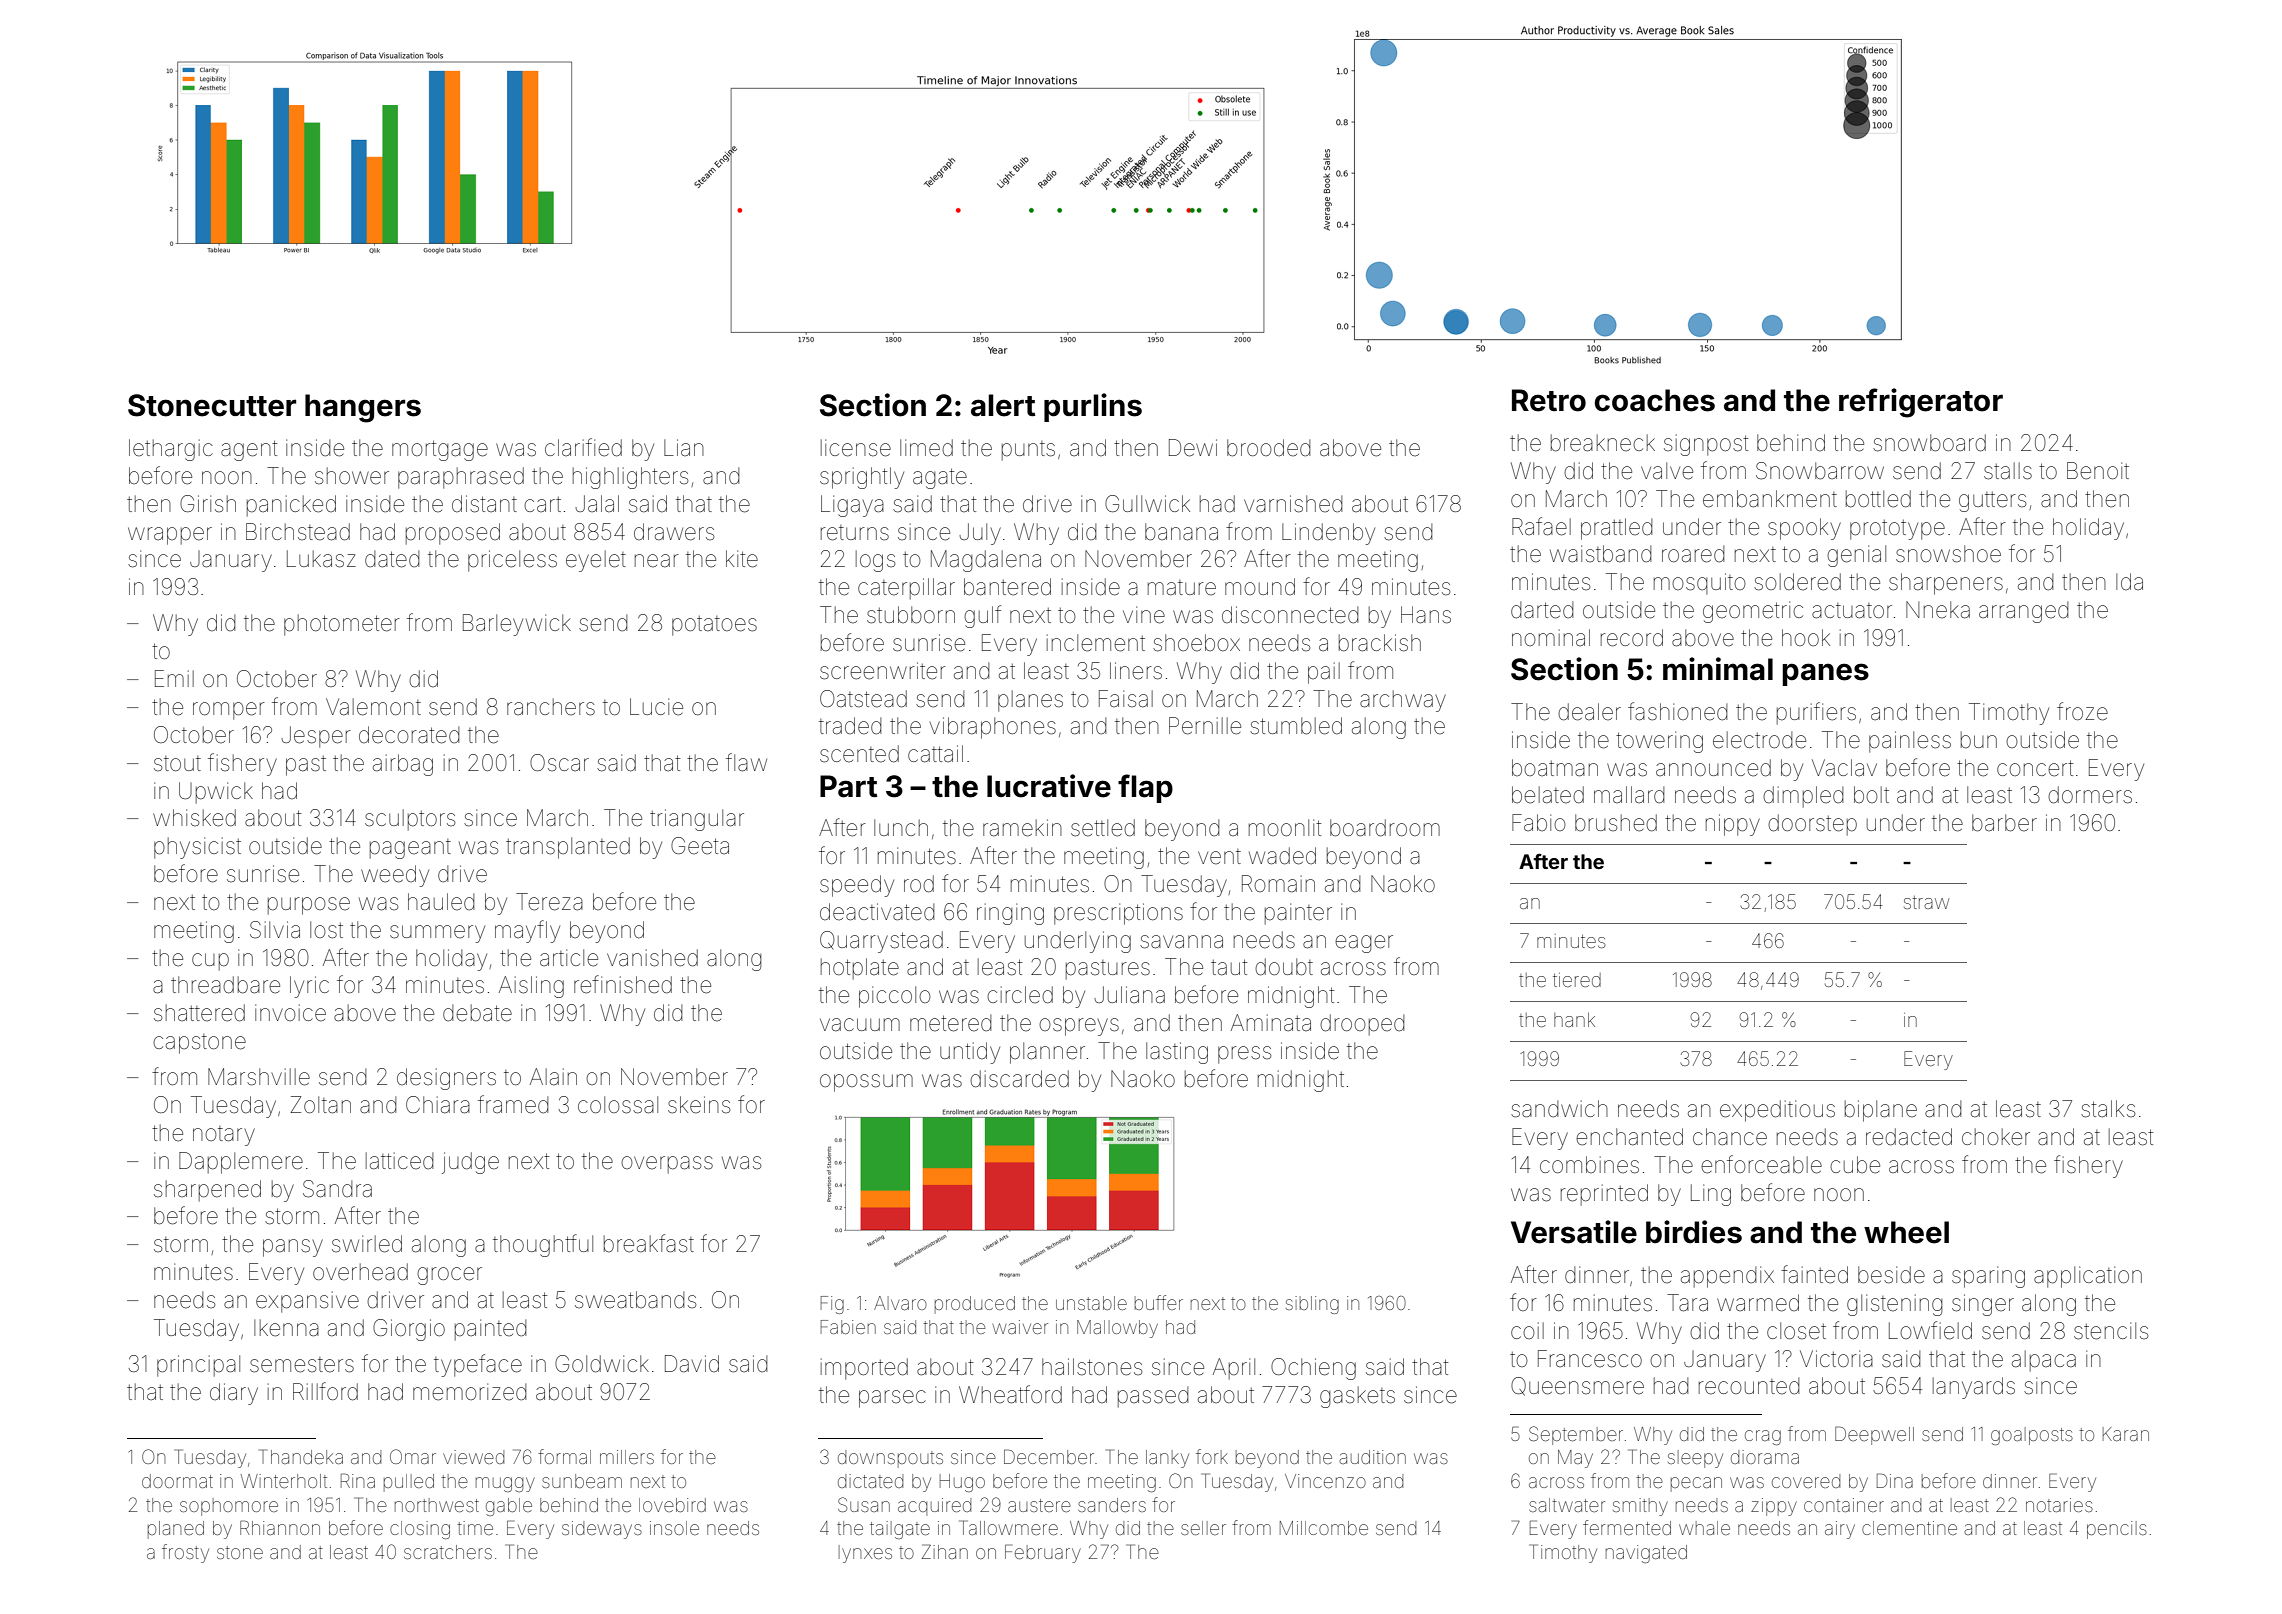 Image resolution: width=2282 pixels, height=1614 pixels. I want to click on Hans, so click(1426, 615).
